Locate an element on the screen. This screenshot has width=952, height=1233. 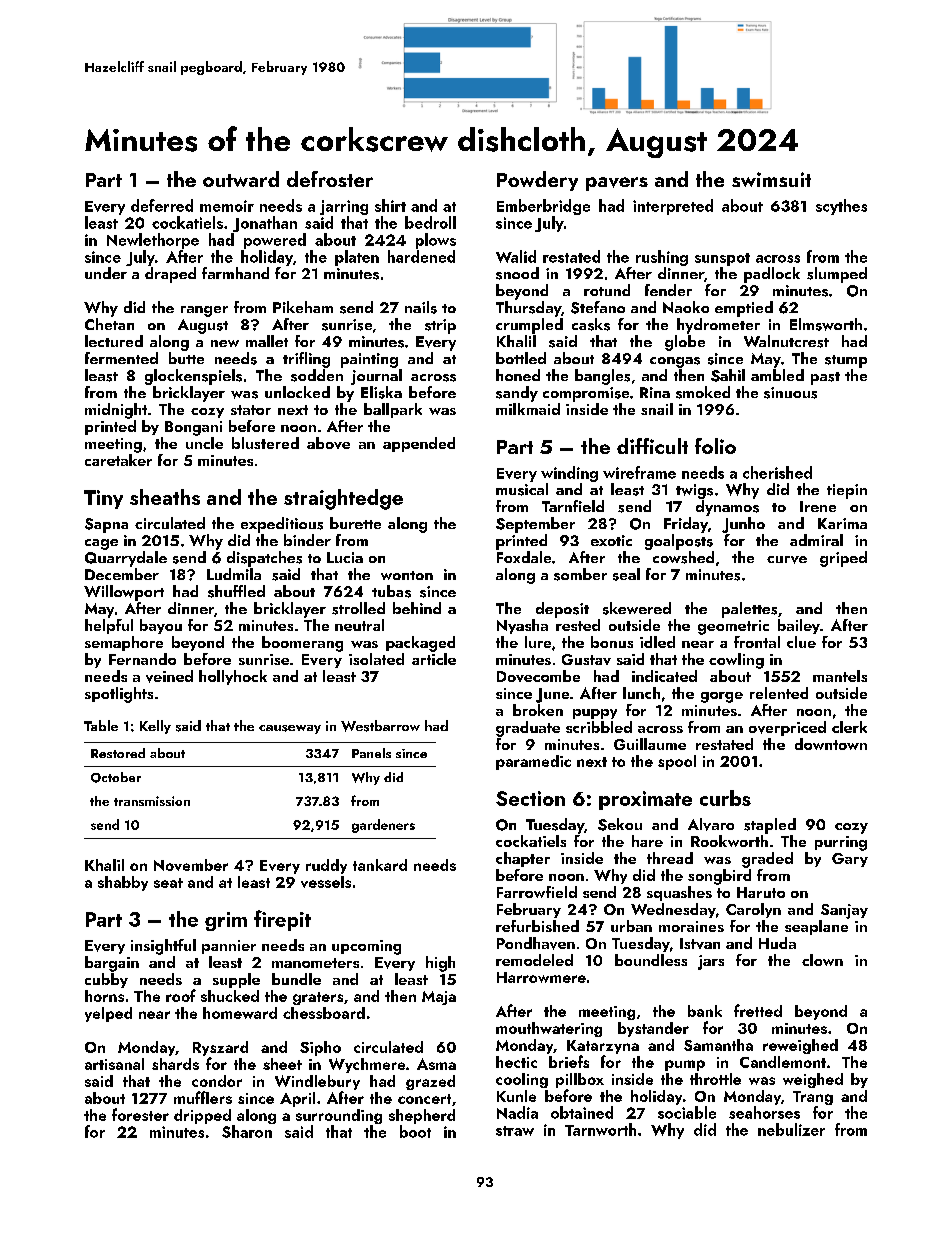
broken is located at coordinates (538, 710).
